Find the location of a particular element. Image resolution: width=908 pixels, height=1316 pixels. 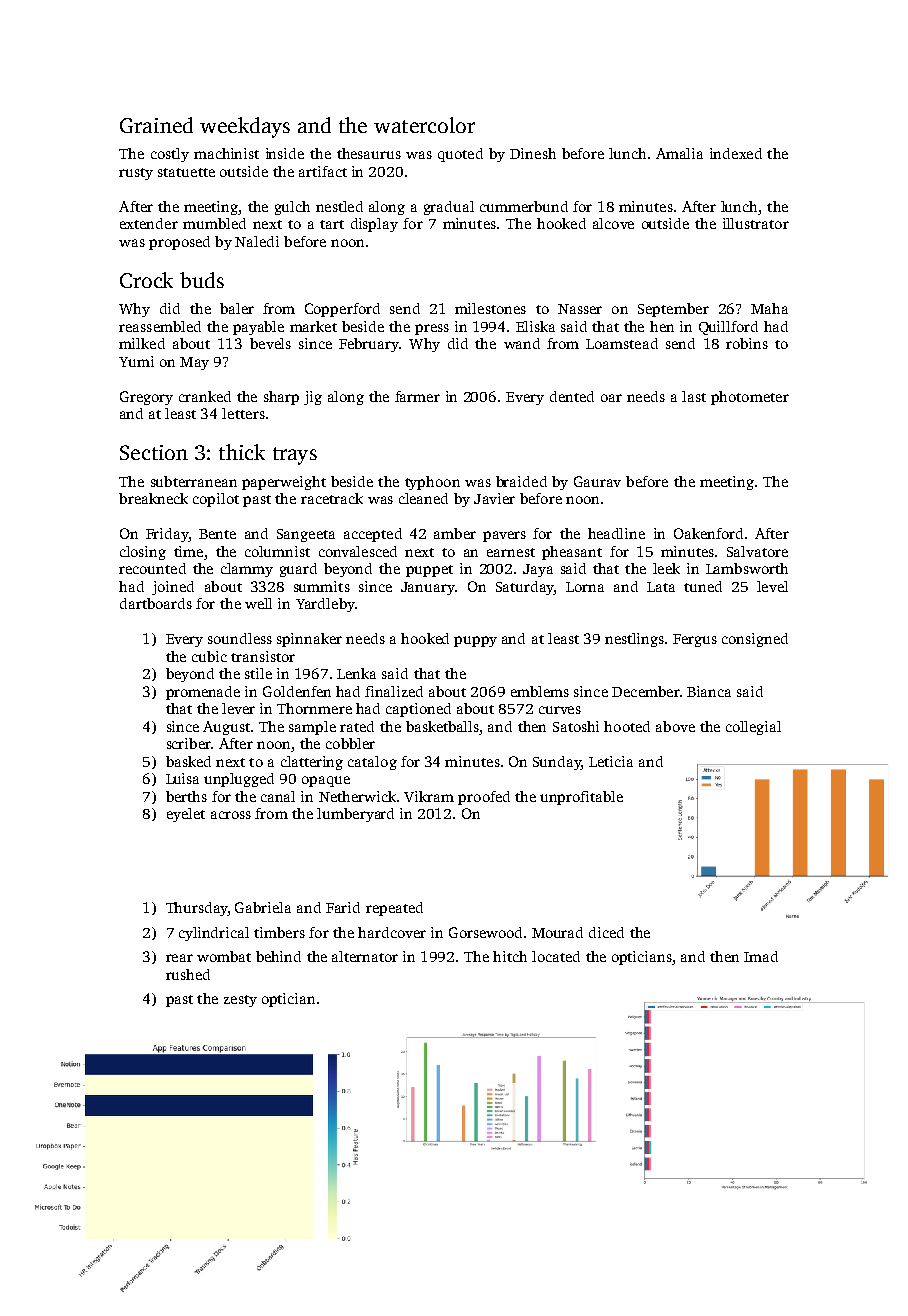

behind is located at coordinates (278, 956).
